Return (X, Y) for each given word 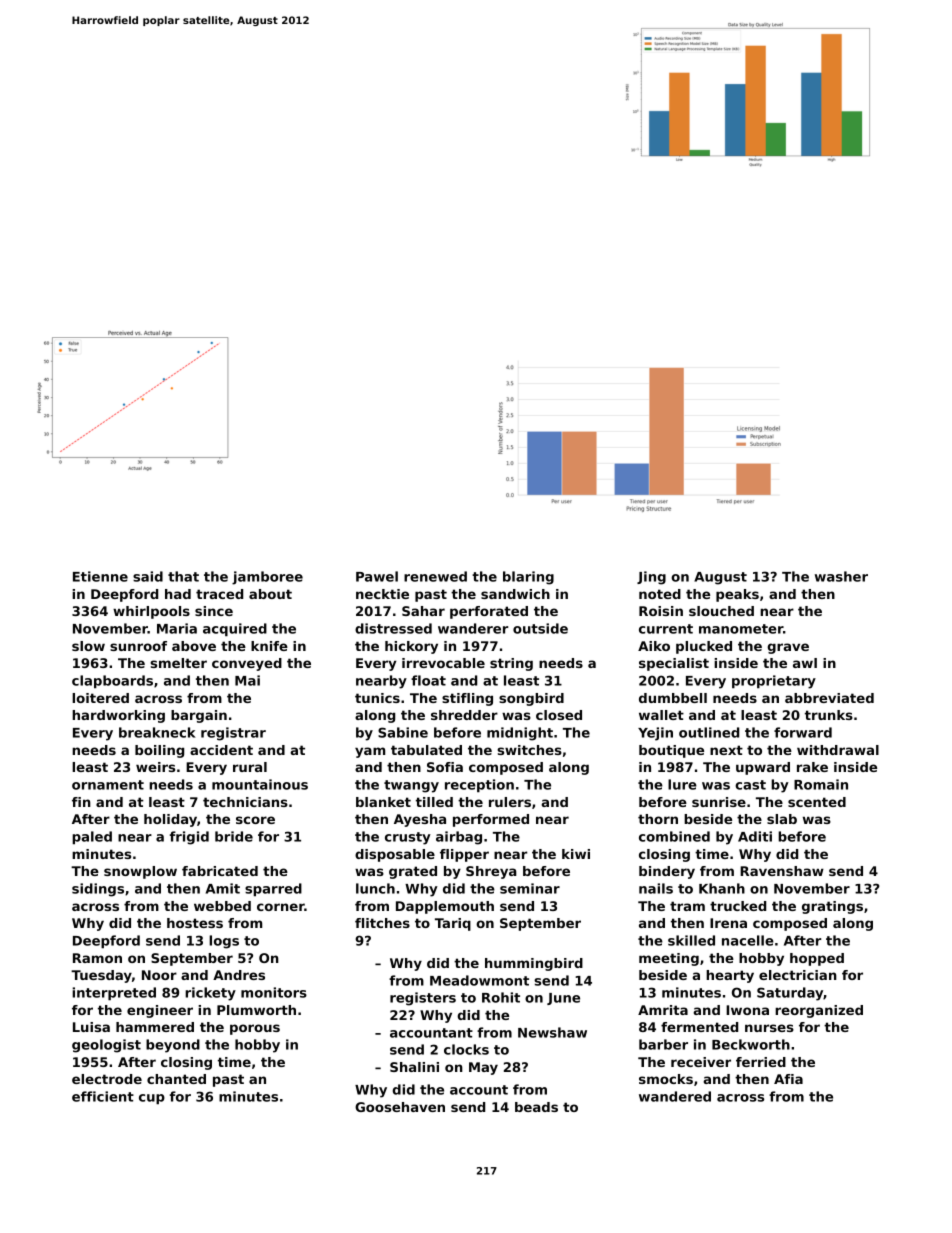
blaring (528, 578)
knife (269, 646)
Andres (239, 975)
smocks (666, 1079)
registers (423, 999)
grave (788, 648)
